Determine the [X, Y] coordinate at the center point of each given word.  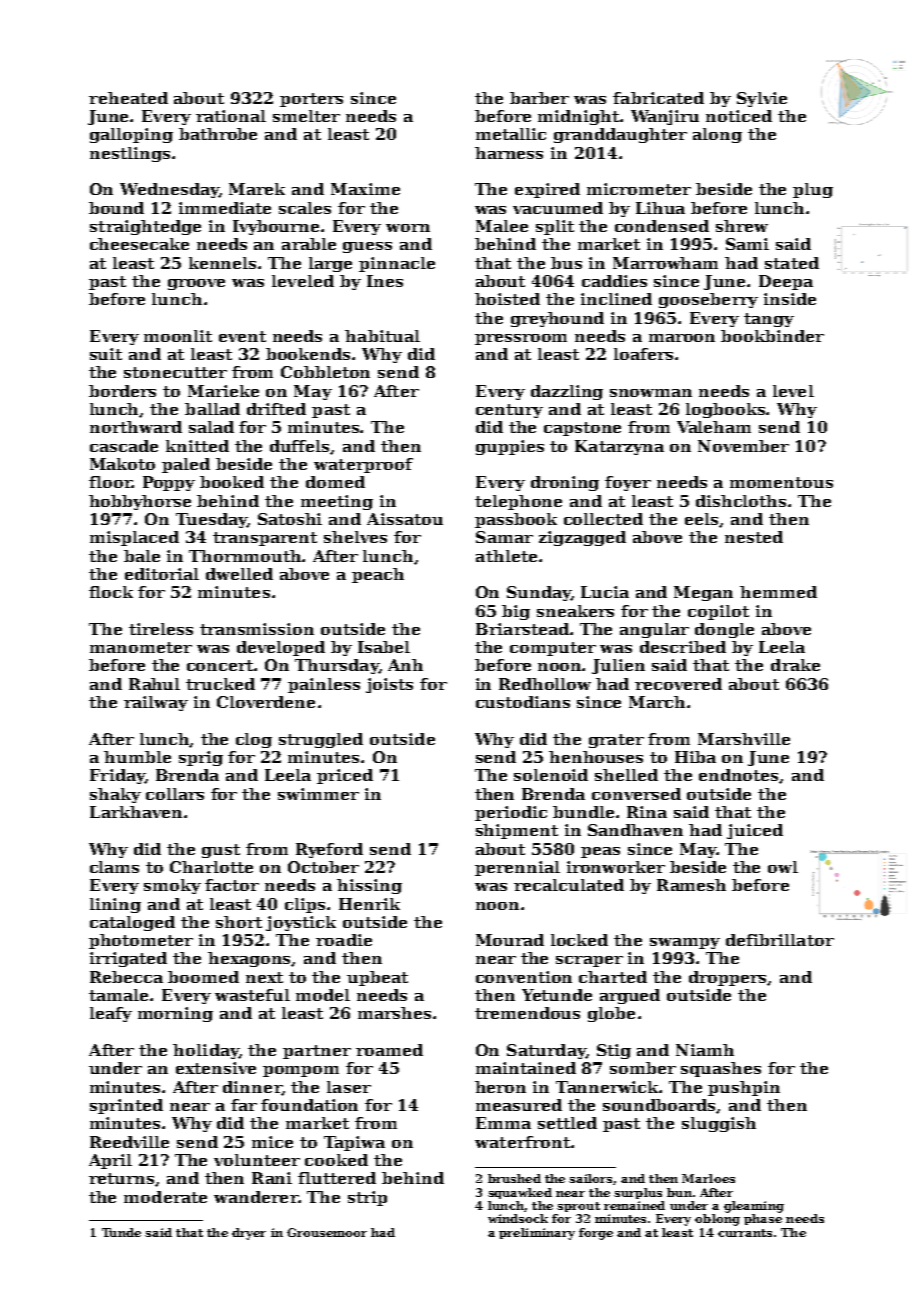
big [516, 612]
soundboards [660, 1106]
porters [311, 100]
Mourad [510, 940]
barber [539, 98]
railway [156, 703]
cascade [124, 446]
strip [367, 1198]
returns [122, 1179]
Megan [703, 593]
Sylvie [762, 99]
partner [317, 1052]
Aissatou [405, 519]
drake [795, 665]
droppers [727, 978]
